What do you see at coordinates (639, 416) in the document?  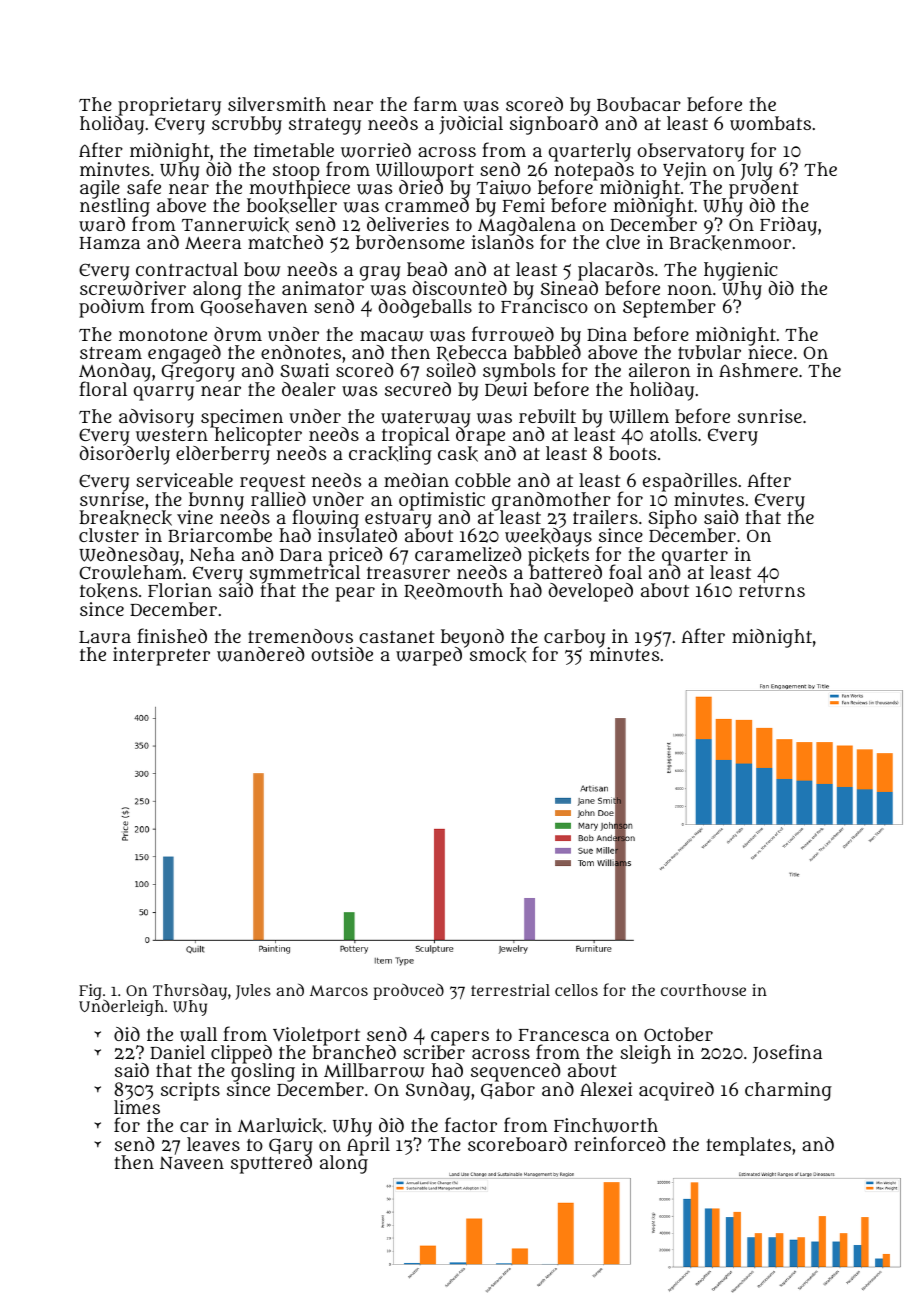 I see `Willem` at bounding box center [639, 416].
